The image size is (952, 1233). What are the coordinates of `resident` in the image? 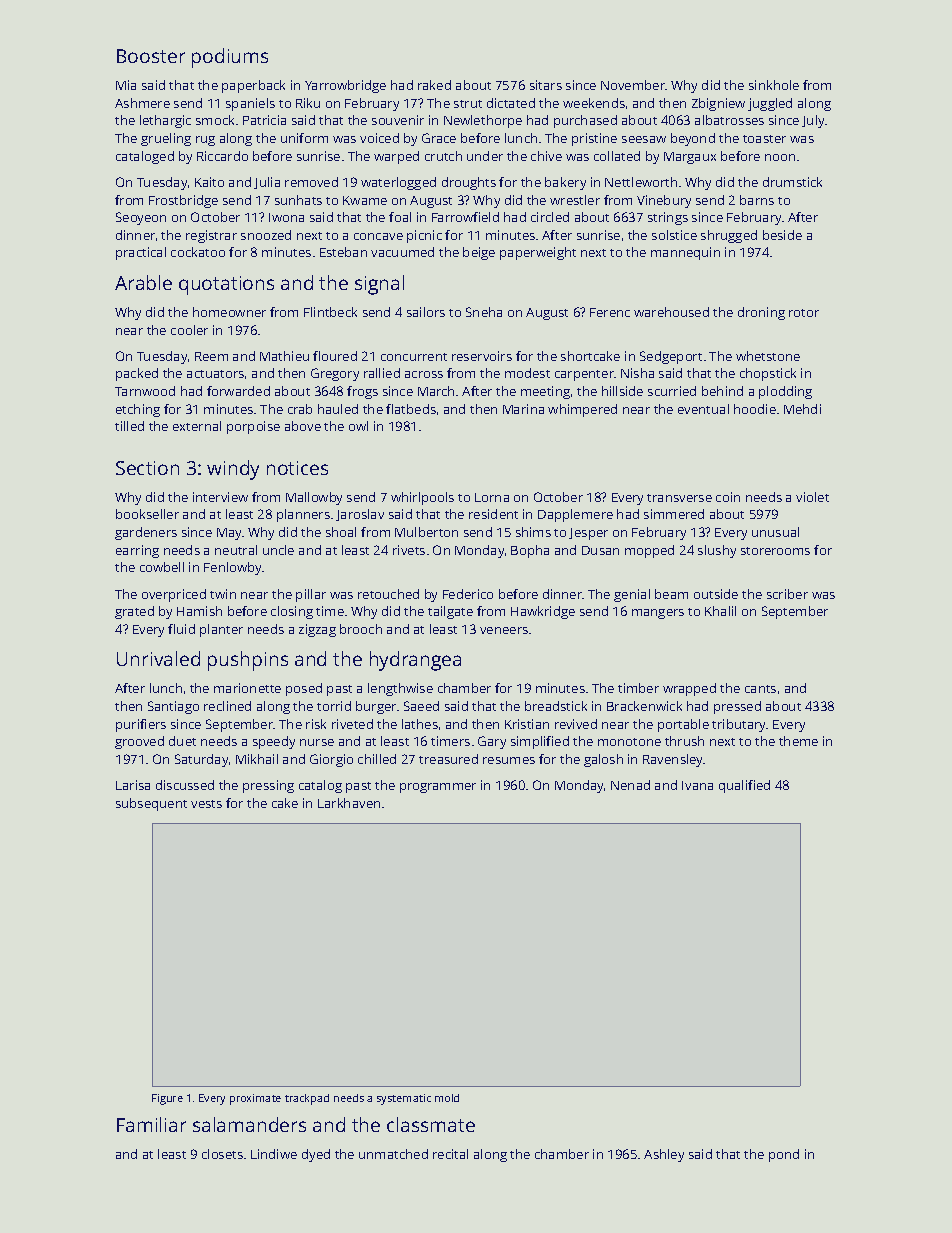 It's located at (493, 514).
